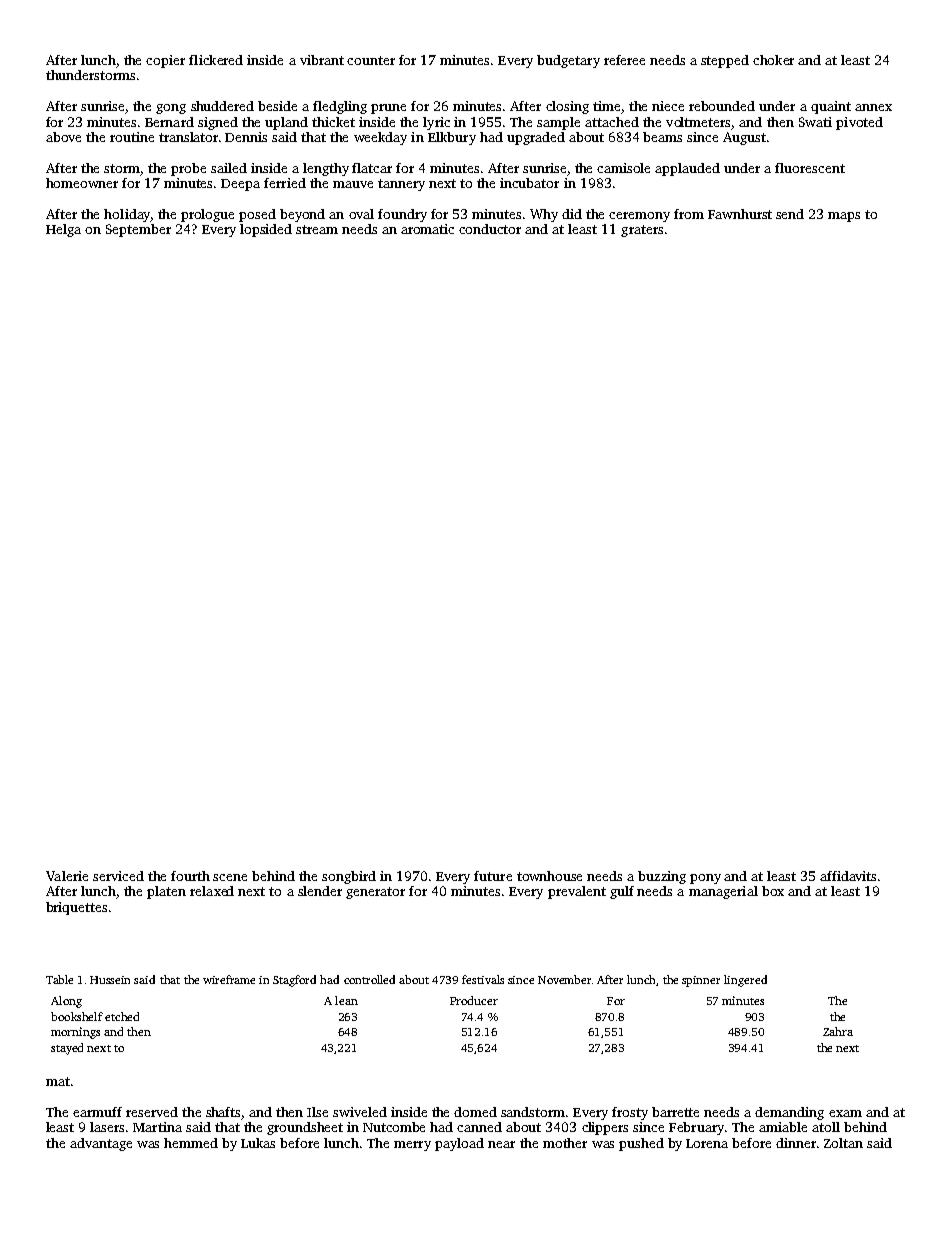 The width and height of the screenshot is (952, 1233). I want to click on serviced, so click(118, 876).
